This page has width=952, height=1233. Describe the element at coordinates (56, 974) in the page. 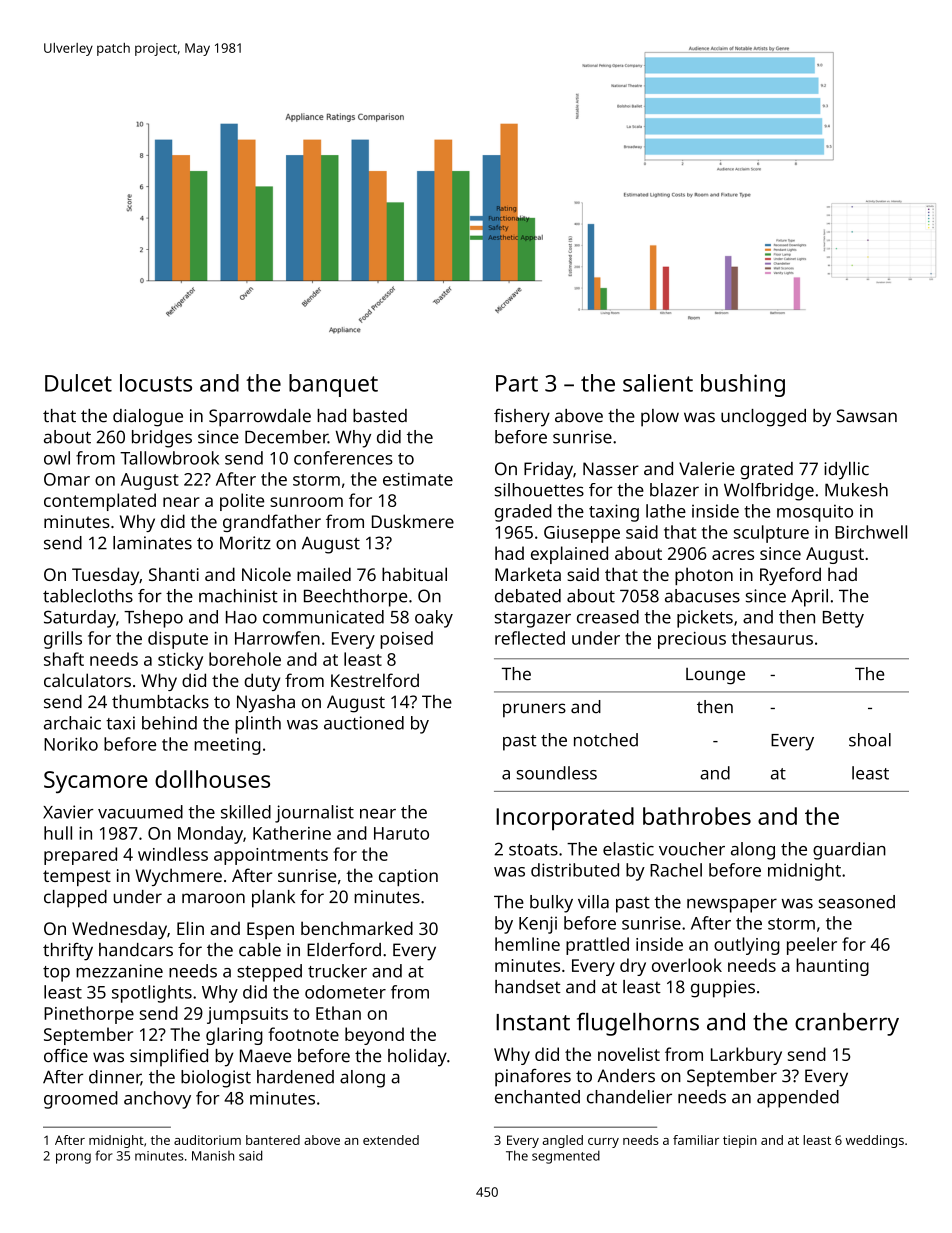

I see `top` at that location.
